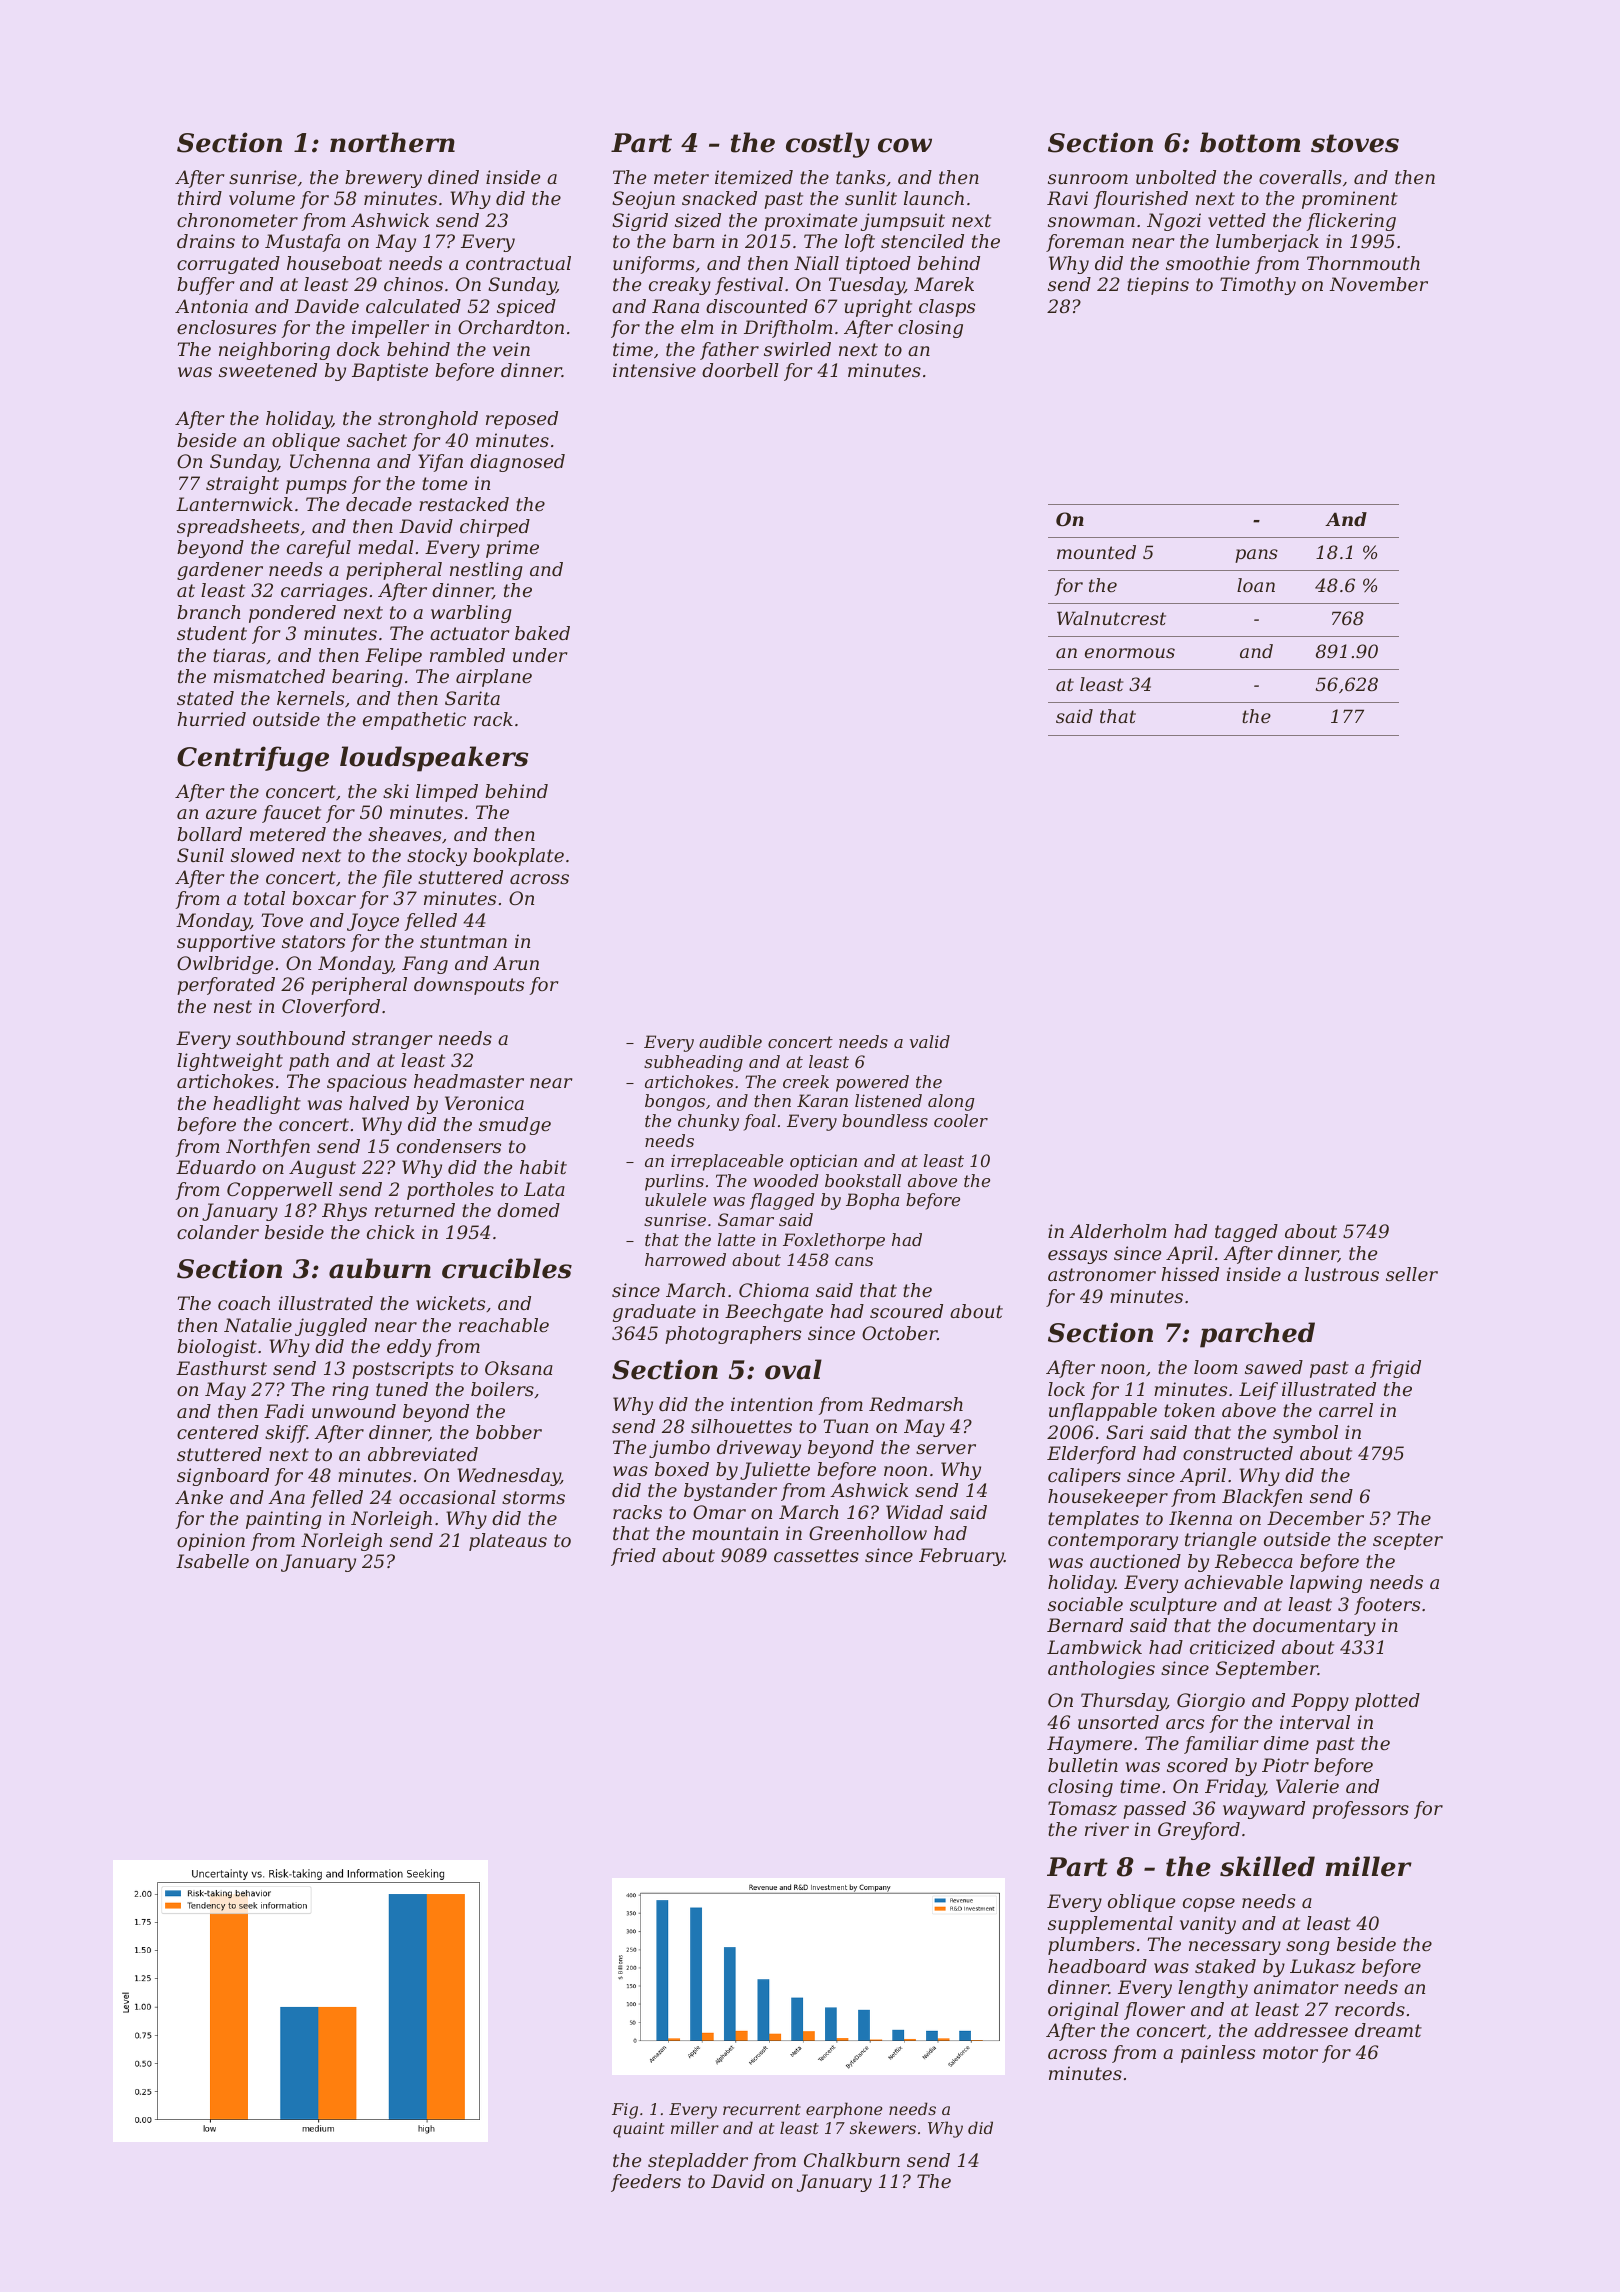 This page has height=2292, width=1620. Describe the element at coordinates (646, 2183) in the page. I see `feeders` at that location.
